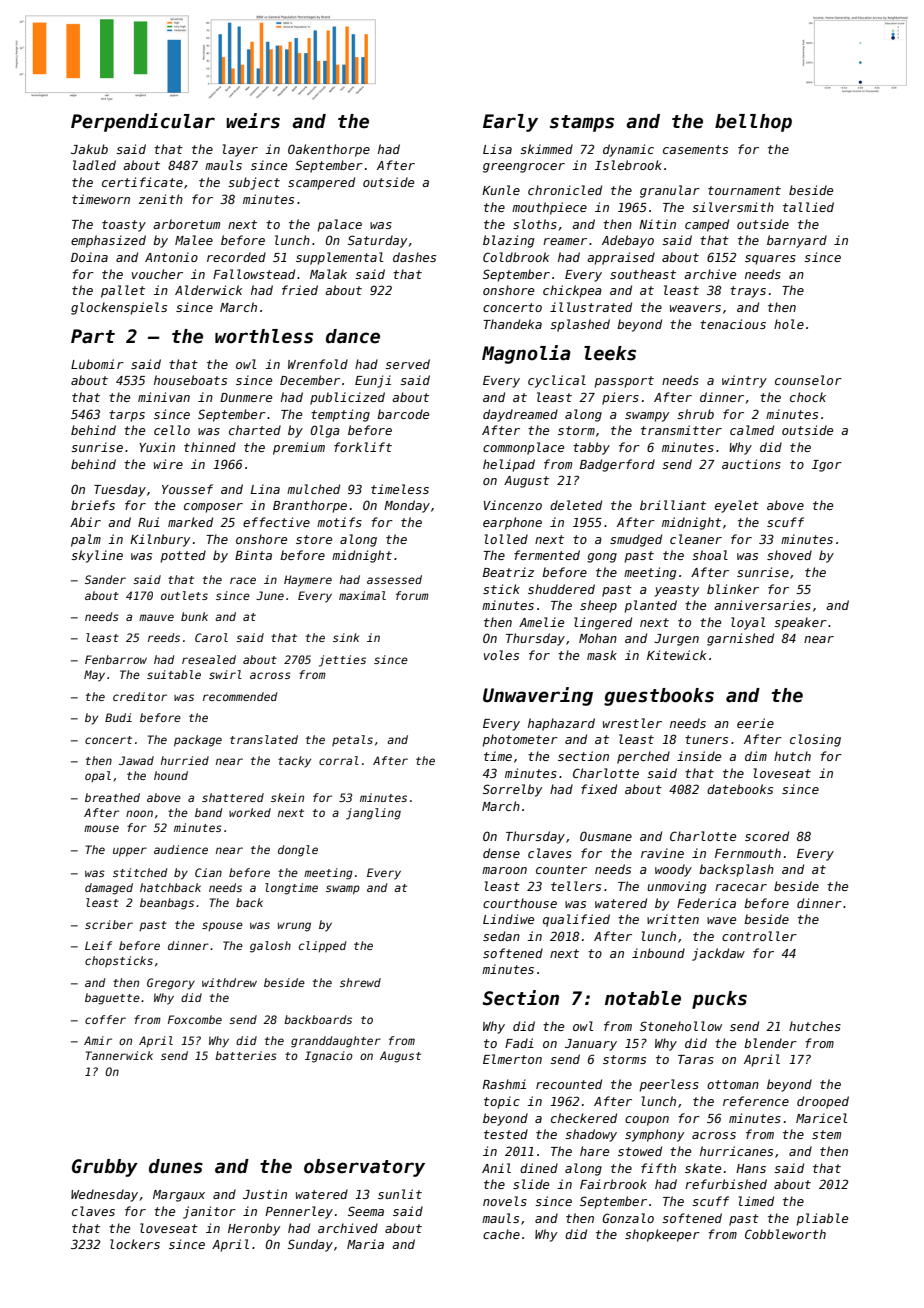 The height and width of the image is (1308, 924). I want to click on guestbooks, so click(659, 697).
